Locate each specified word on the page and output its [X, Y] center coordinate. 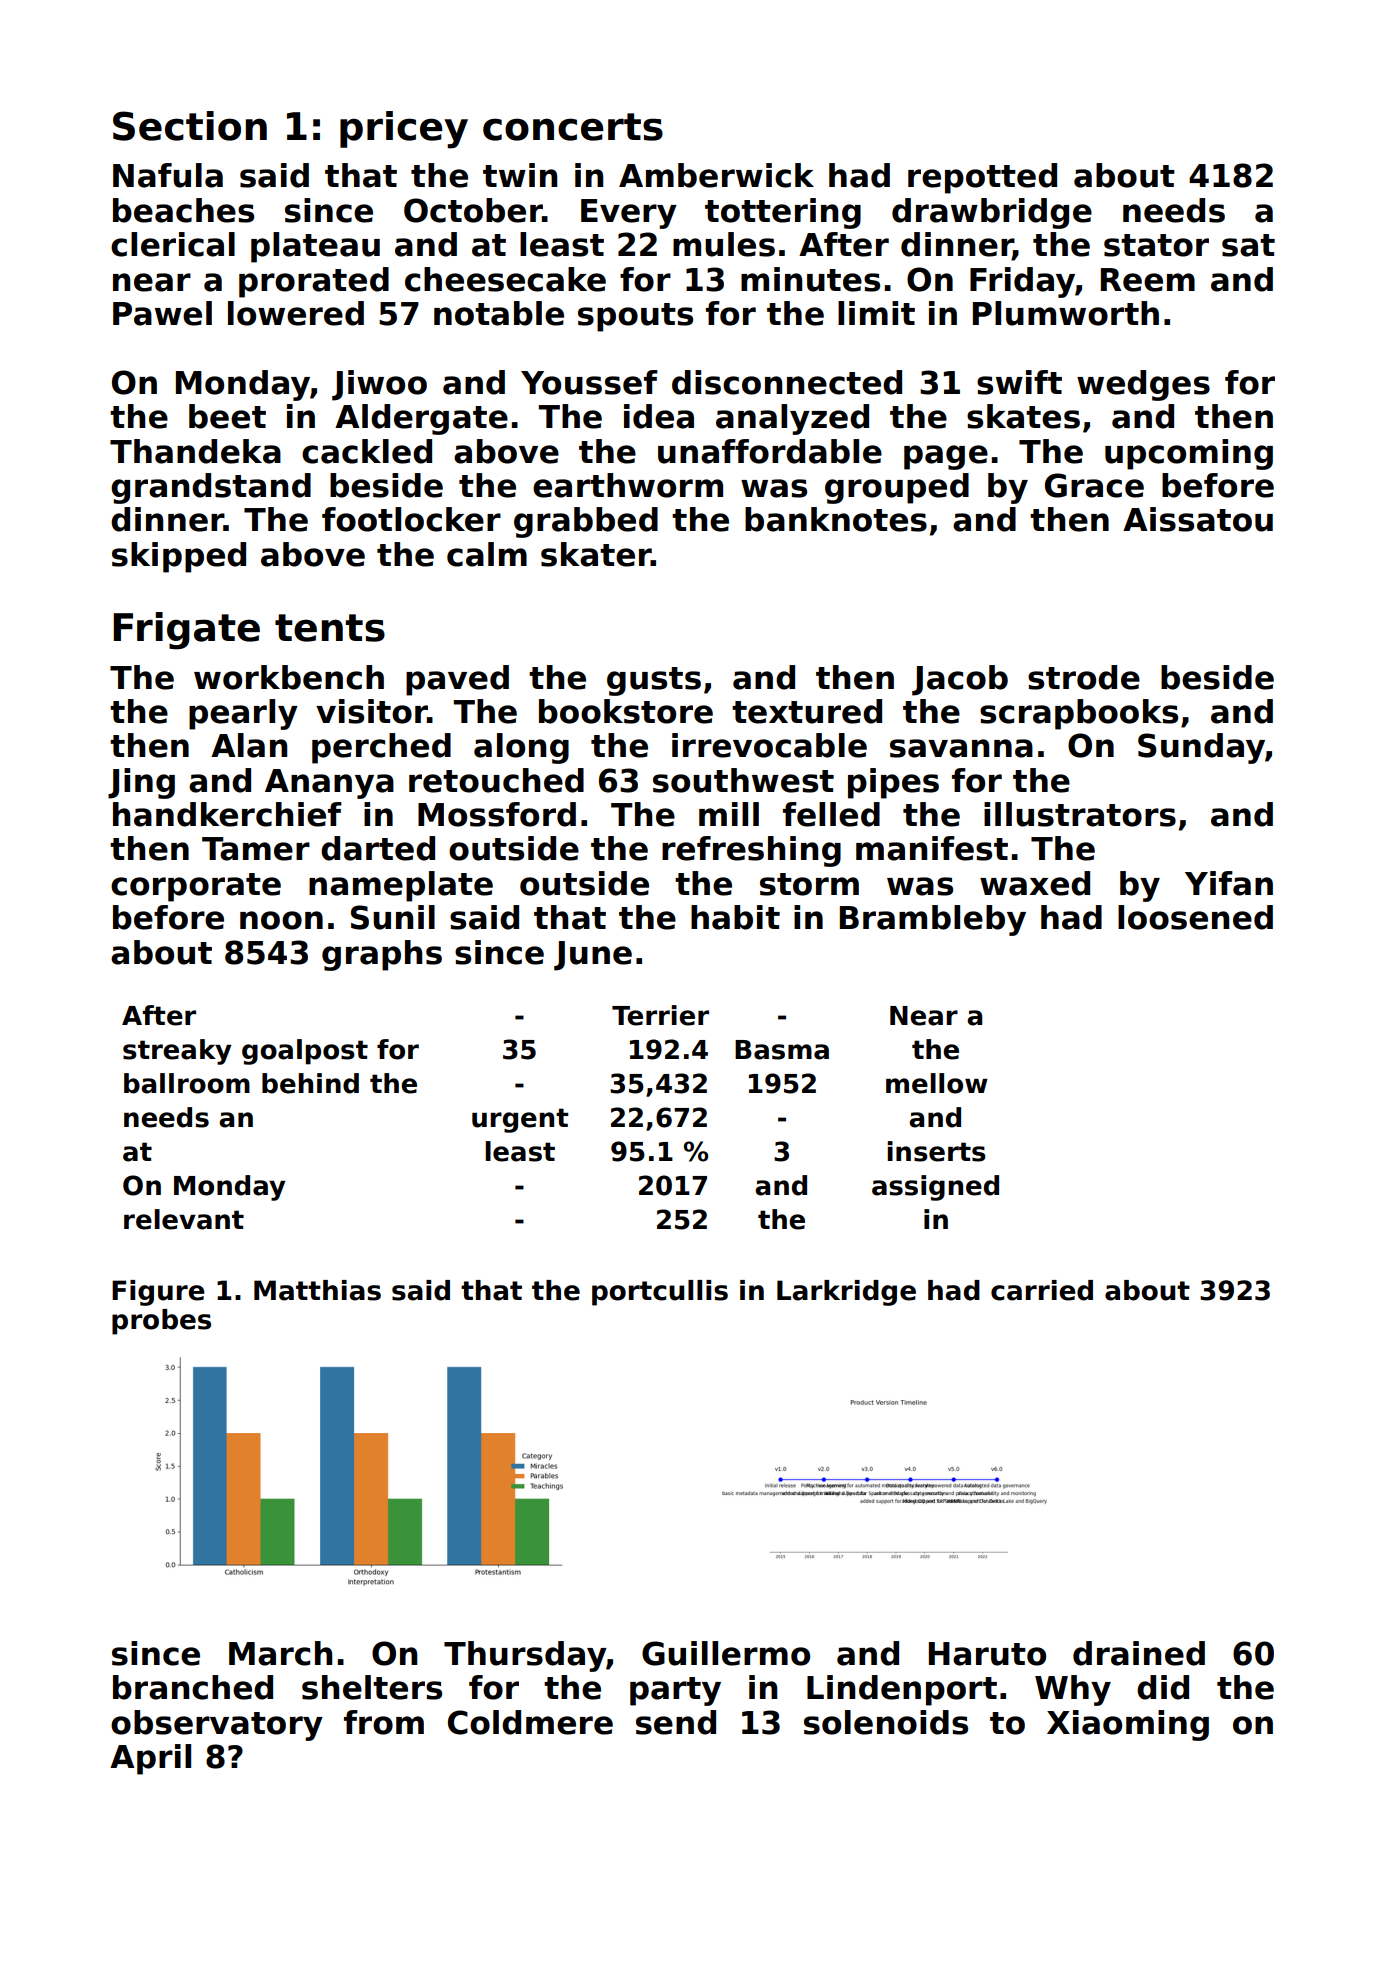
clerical [173, 244]
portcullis [660, 1293]
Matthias [317, 1290]
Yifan [1229, 883]
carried [1042, 1290]
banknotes [836, 519]
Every [629, 214]
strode [1084, 677]
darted [378, 848]
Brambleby [933, 920]
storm [809, 884]
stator [1156, 245]
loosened [1195, 917]
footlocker [411, 519]
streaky [177, 1052]
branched [193, 1687]
